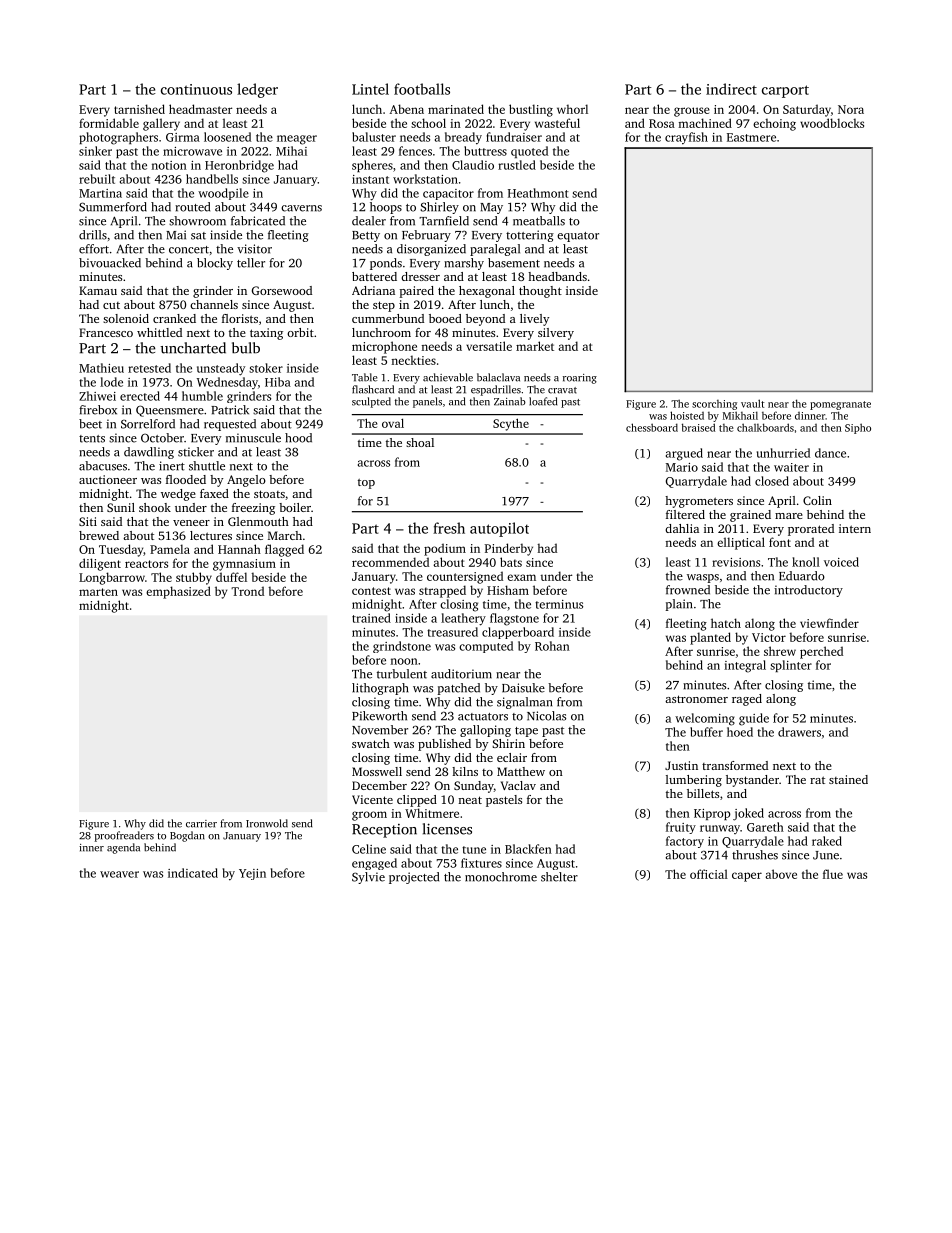  Describe the element at coordinates (685, 842) in the image. I see `factory` at that location.
